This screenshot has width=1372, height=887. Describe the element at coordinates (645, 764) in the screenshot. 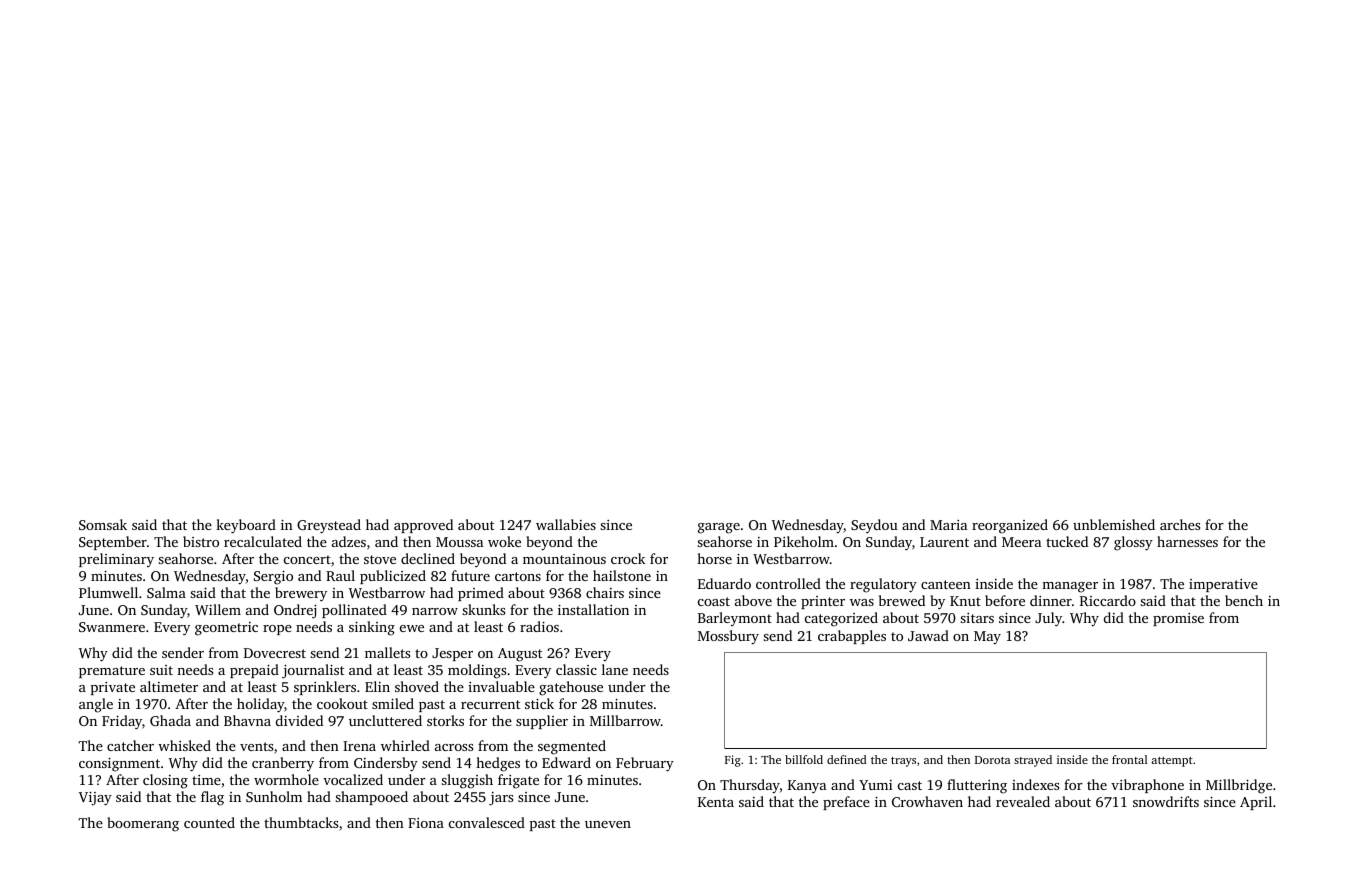

I see `February` at that location.
